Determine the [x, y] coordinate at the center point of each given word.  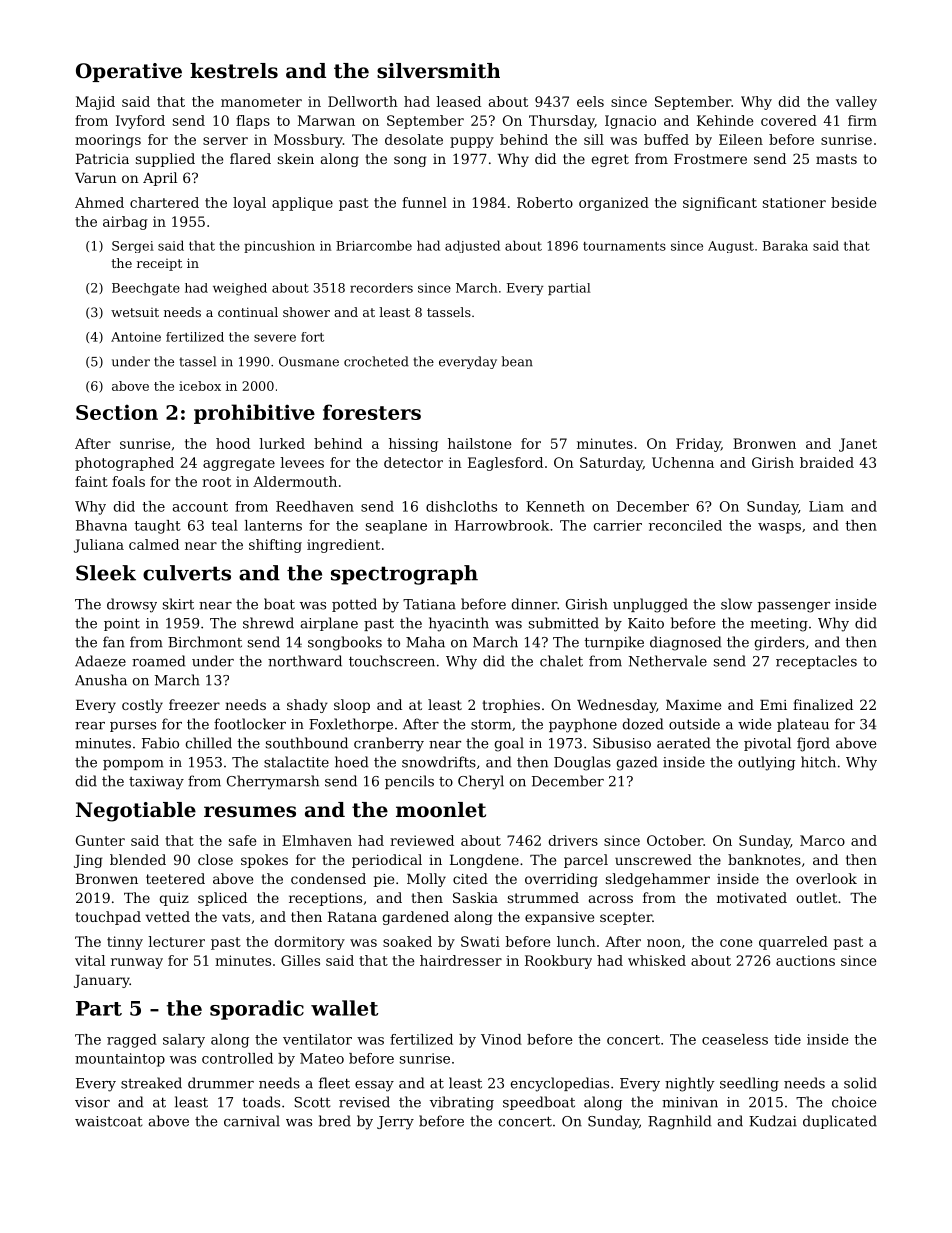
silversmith [438, 71]
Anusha [101, 680]
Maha [425, 642]
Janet [858, 445]
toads [261, 1102]
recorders [381, 288]
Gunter [100, 840]
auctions [805, 960]
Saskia [475, 897]
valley [856, 103]
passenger [794, 607]
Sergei [133, 247]
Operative [129, 72]
